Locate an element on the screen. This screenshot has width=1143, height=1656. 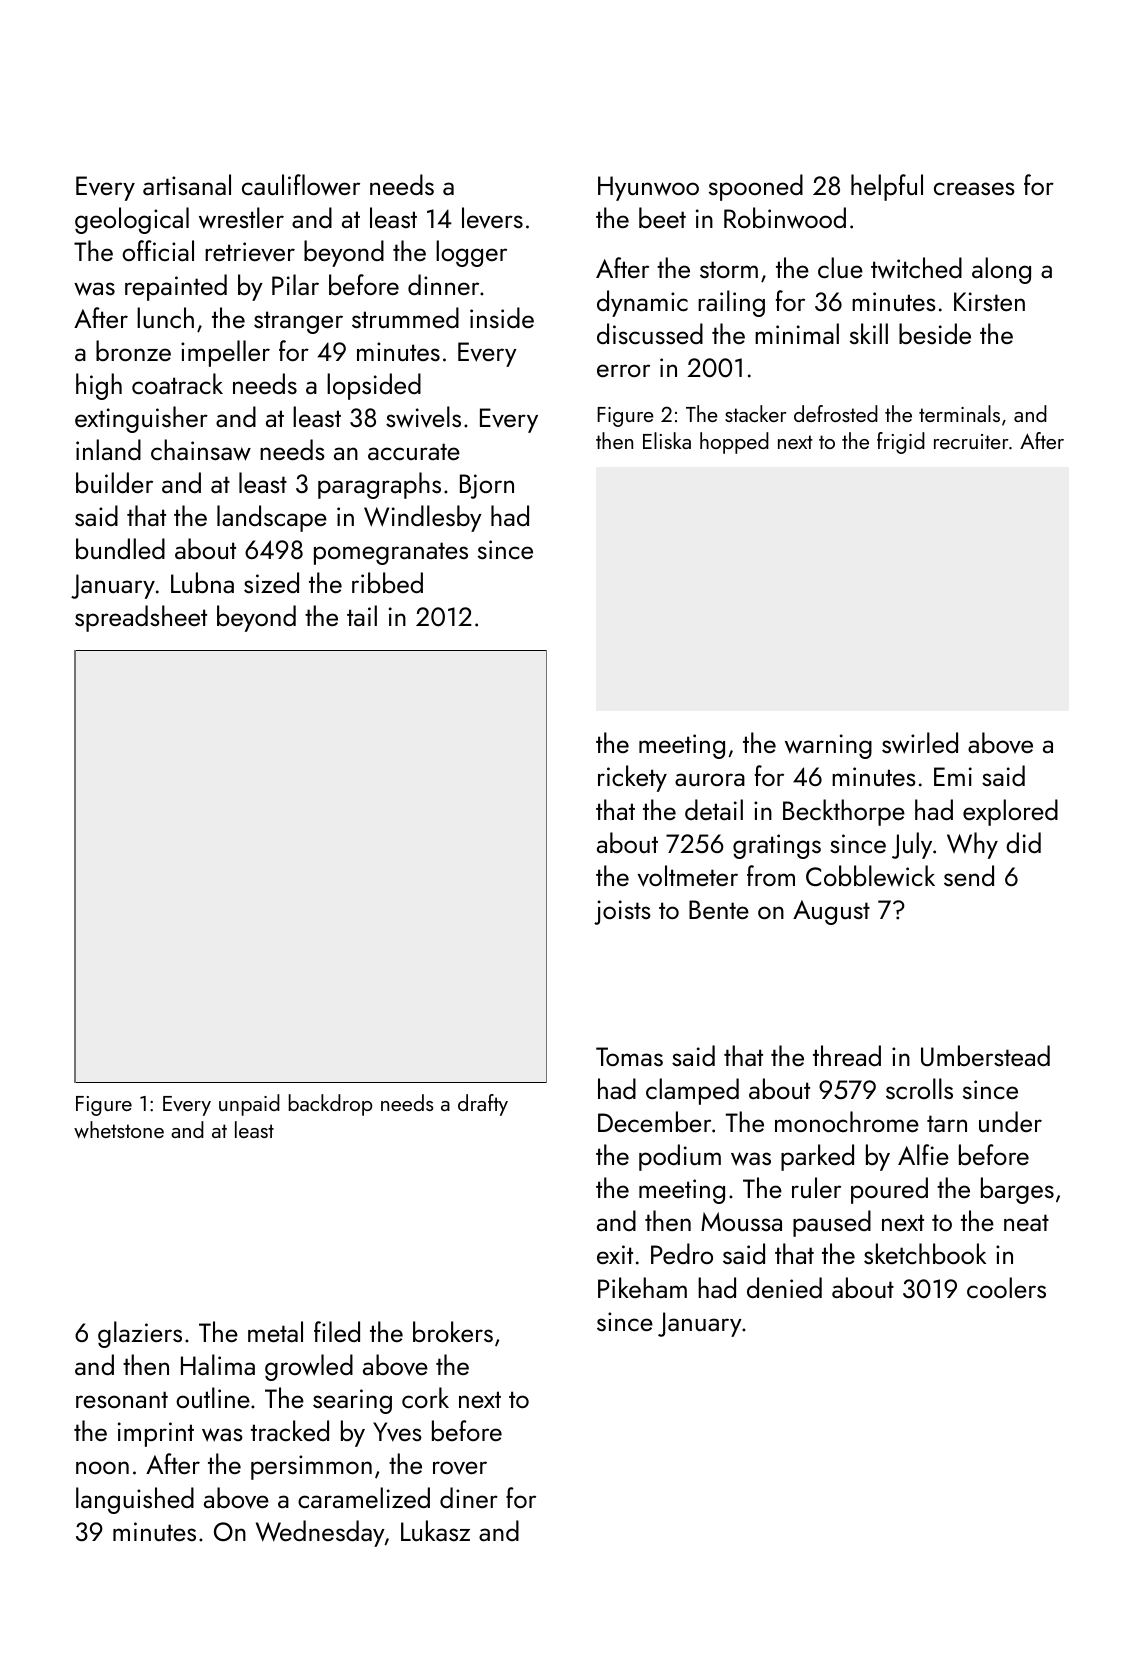
Bjorn is located at coordinates (487, 486).
